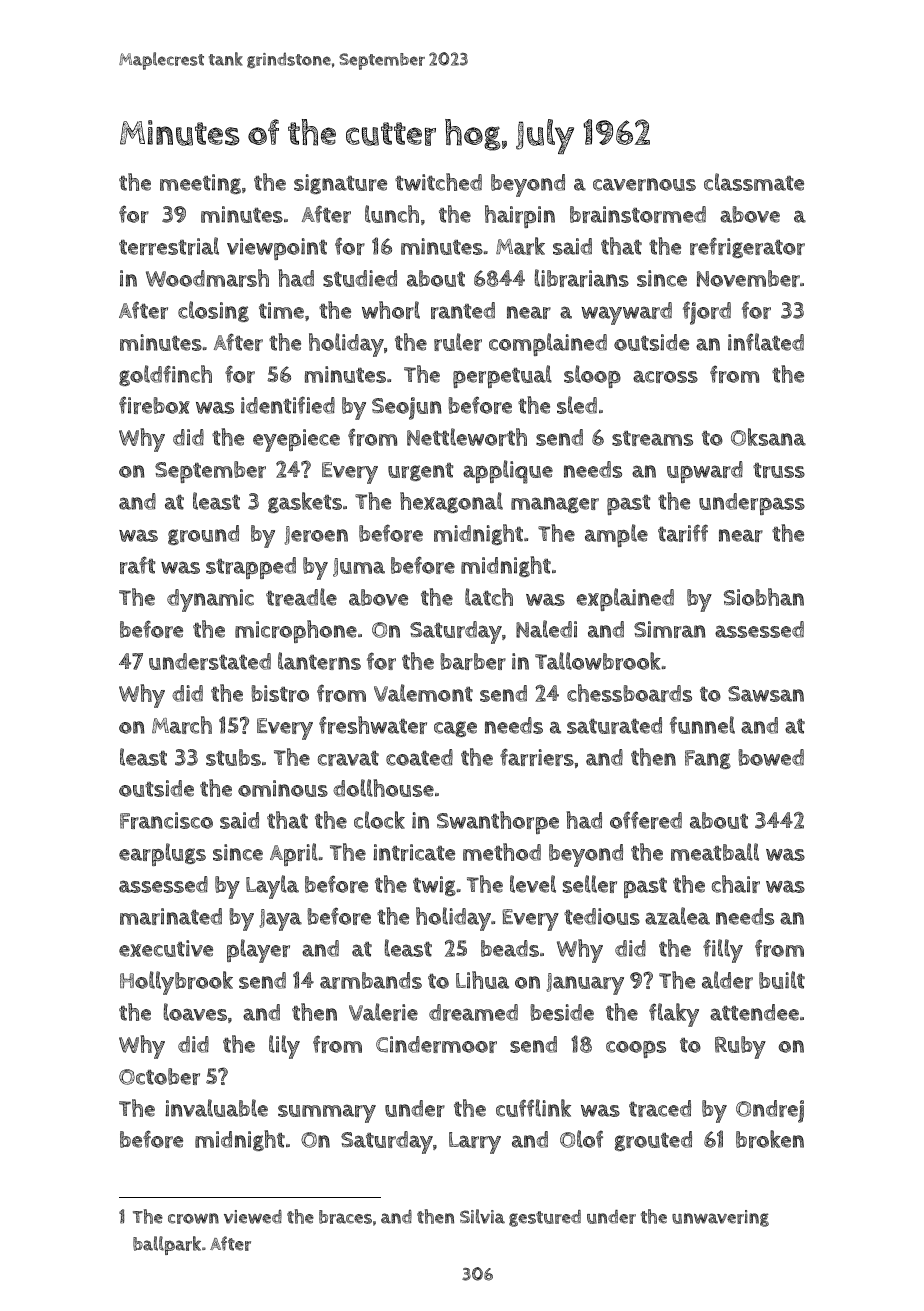 This screenshot has height=1311, width=924. What do you see at coordinates (455, 729) in the screenshot?
I see `cage` at bounding box center [455, 729].
